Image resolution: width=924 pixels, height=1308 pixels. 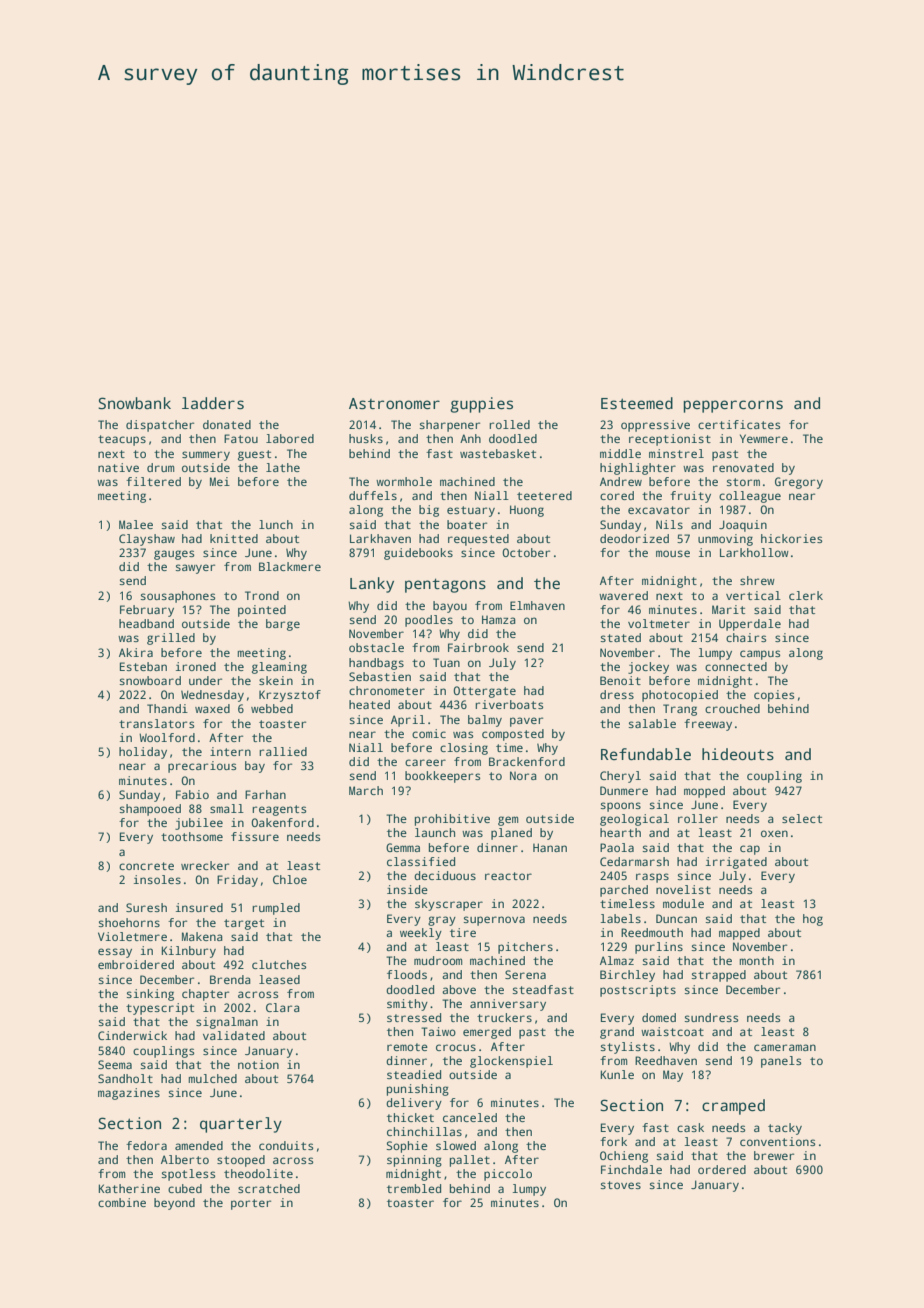 I want to click on jockey, so click(x=648, y=668).
